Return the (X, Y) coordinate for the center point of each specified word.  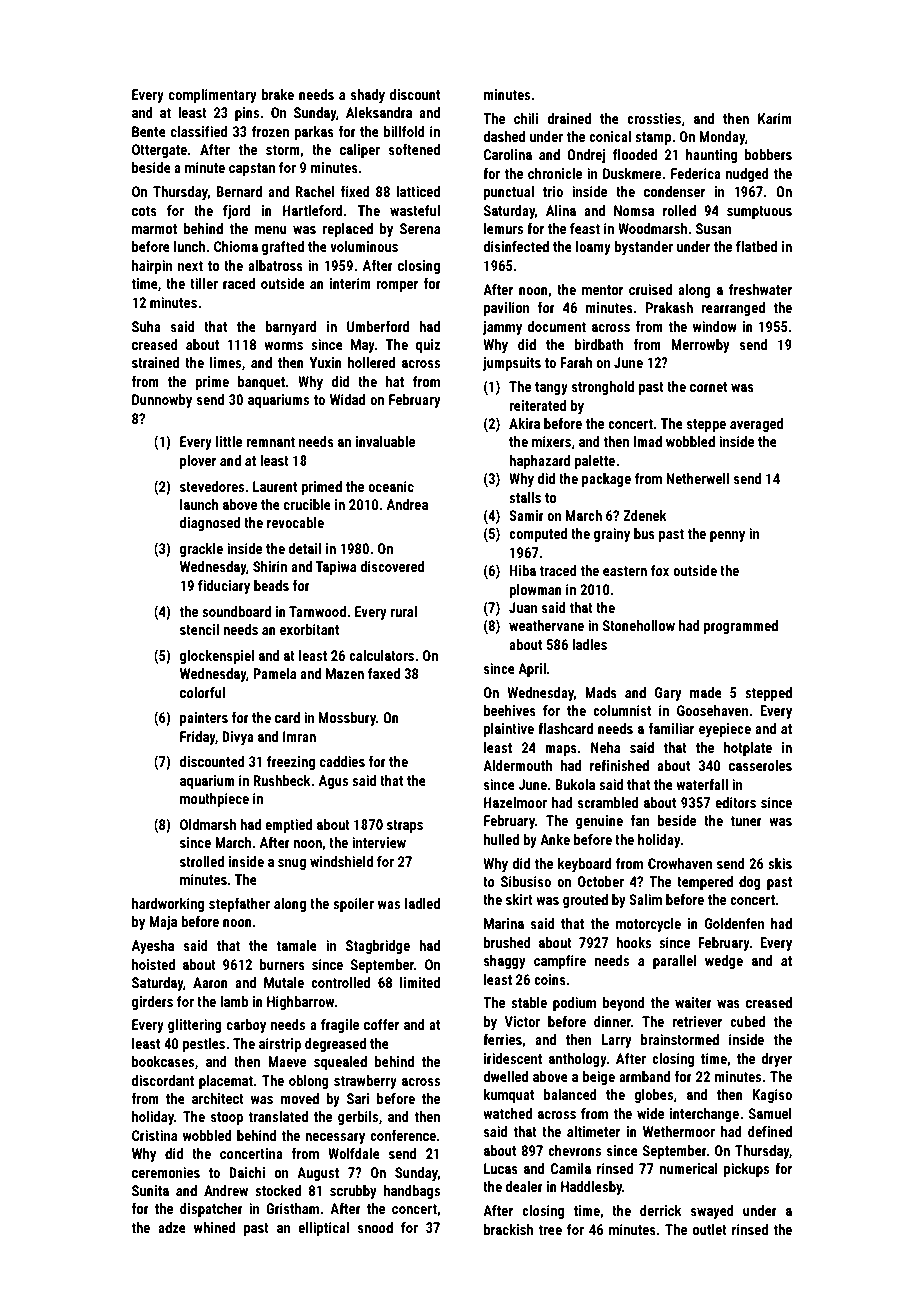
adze (172, 1227)
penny (727, 536)
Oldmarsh (208, 824)
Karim (775, 118)
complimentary (213, 96)
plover (198, 462)
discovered (392, 566)
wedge (724, 962)
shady (368, 96)
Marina (504, 923)
